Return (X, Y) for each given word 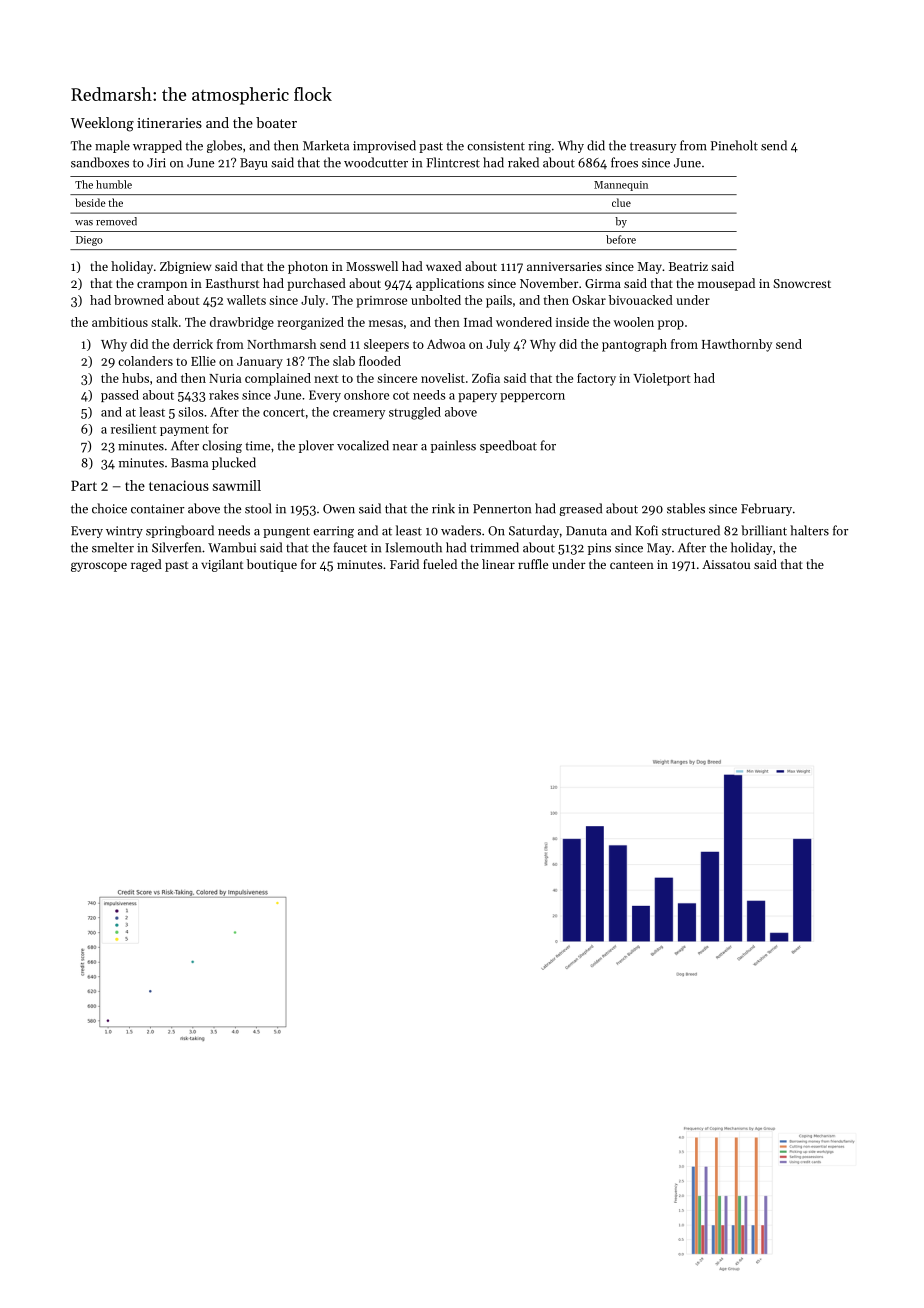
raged (146, 565)
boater (276, 122)
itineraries (169, 123)
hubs (135, 378)
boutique (272, 565)
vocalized (363, 445)
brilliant (764, 530)
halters (809, 530)
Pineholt (734, 145)
